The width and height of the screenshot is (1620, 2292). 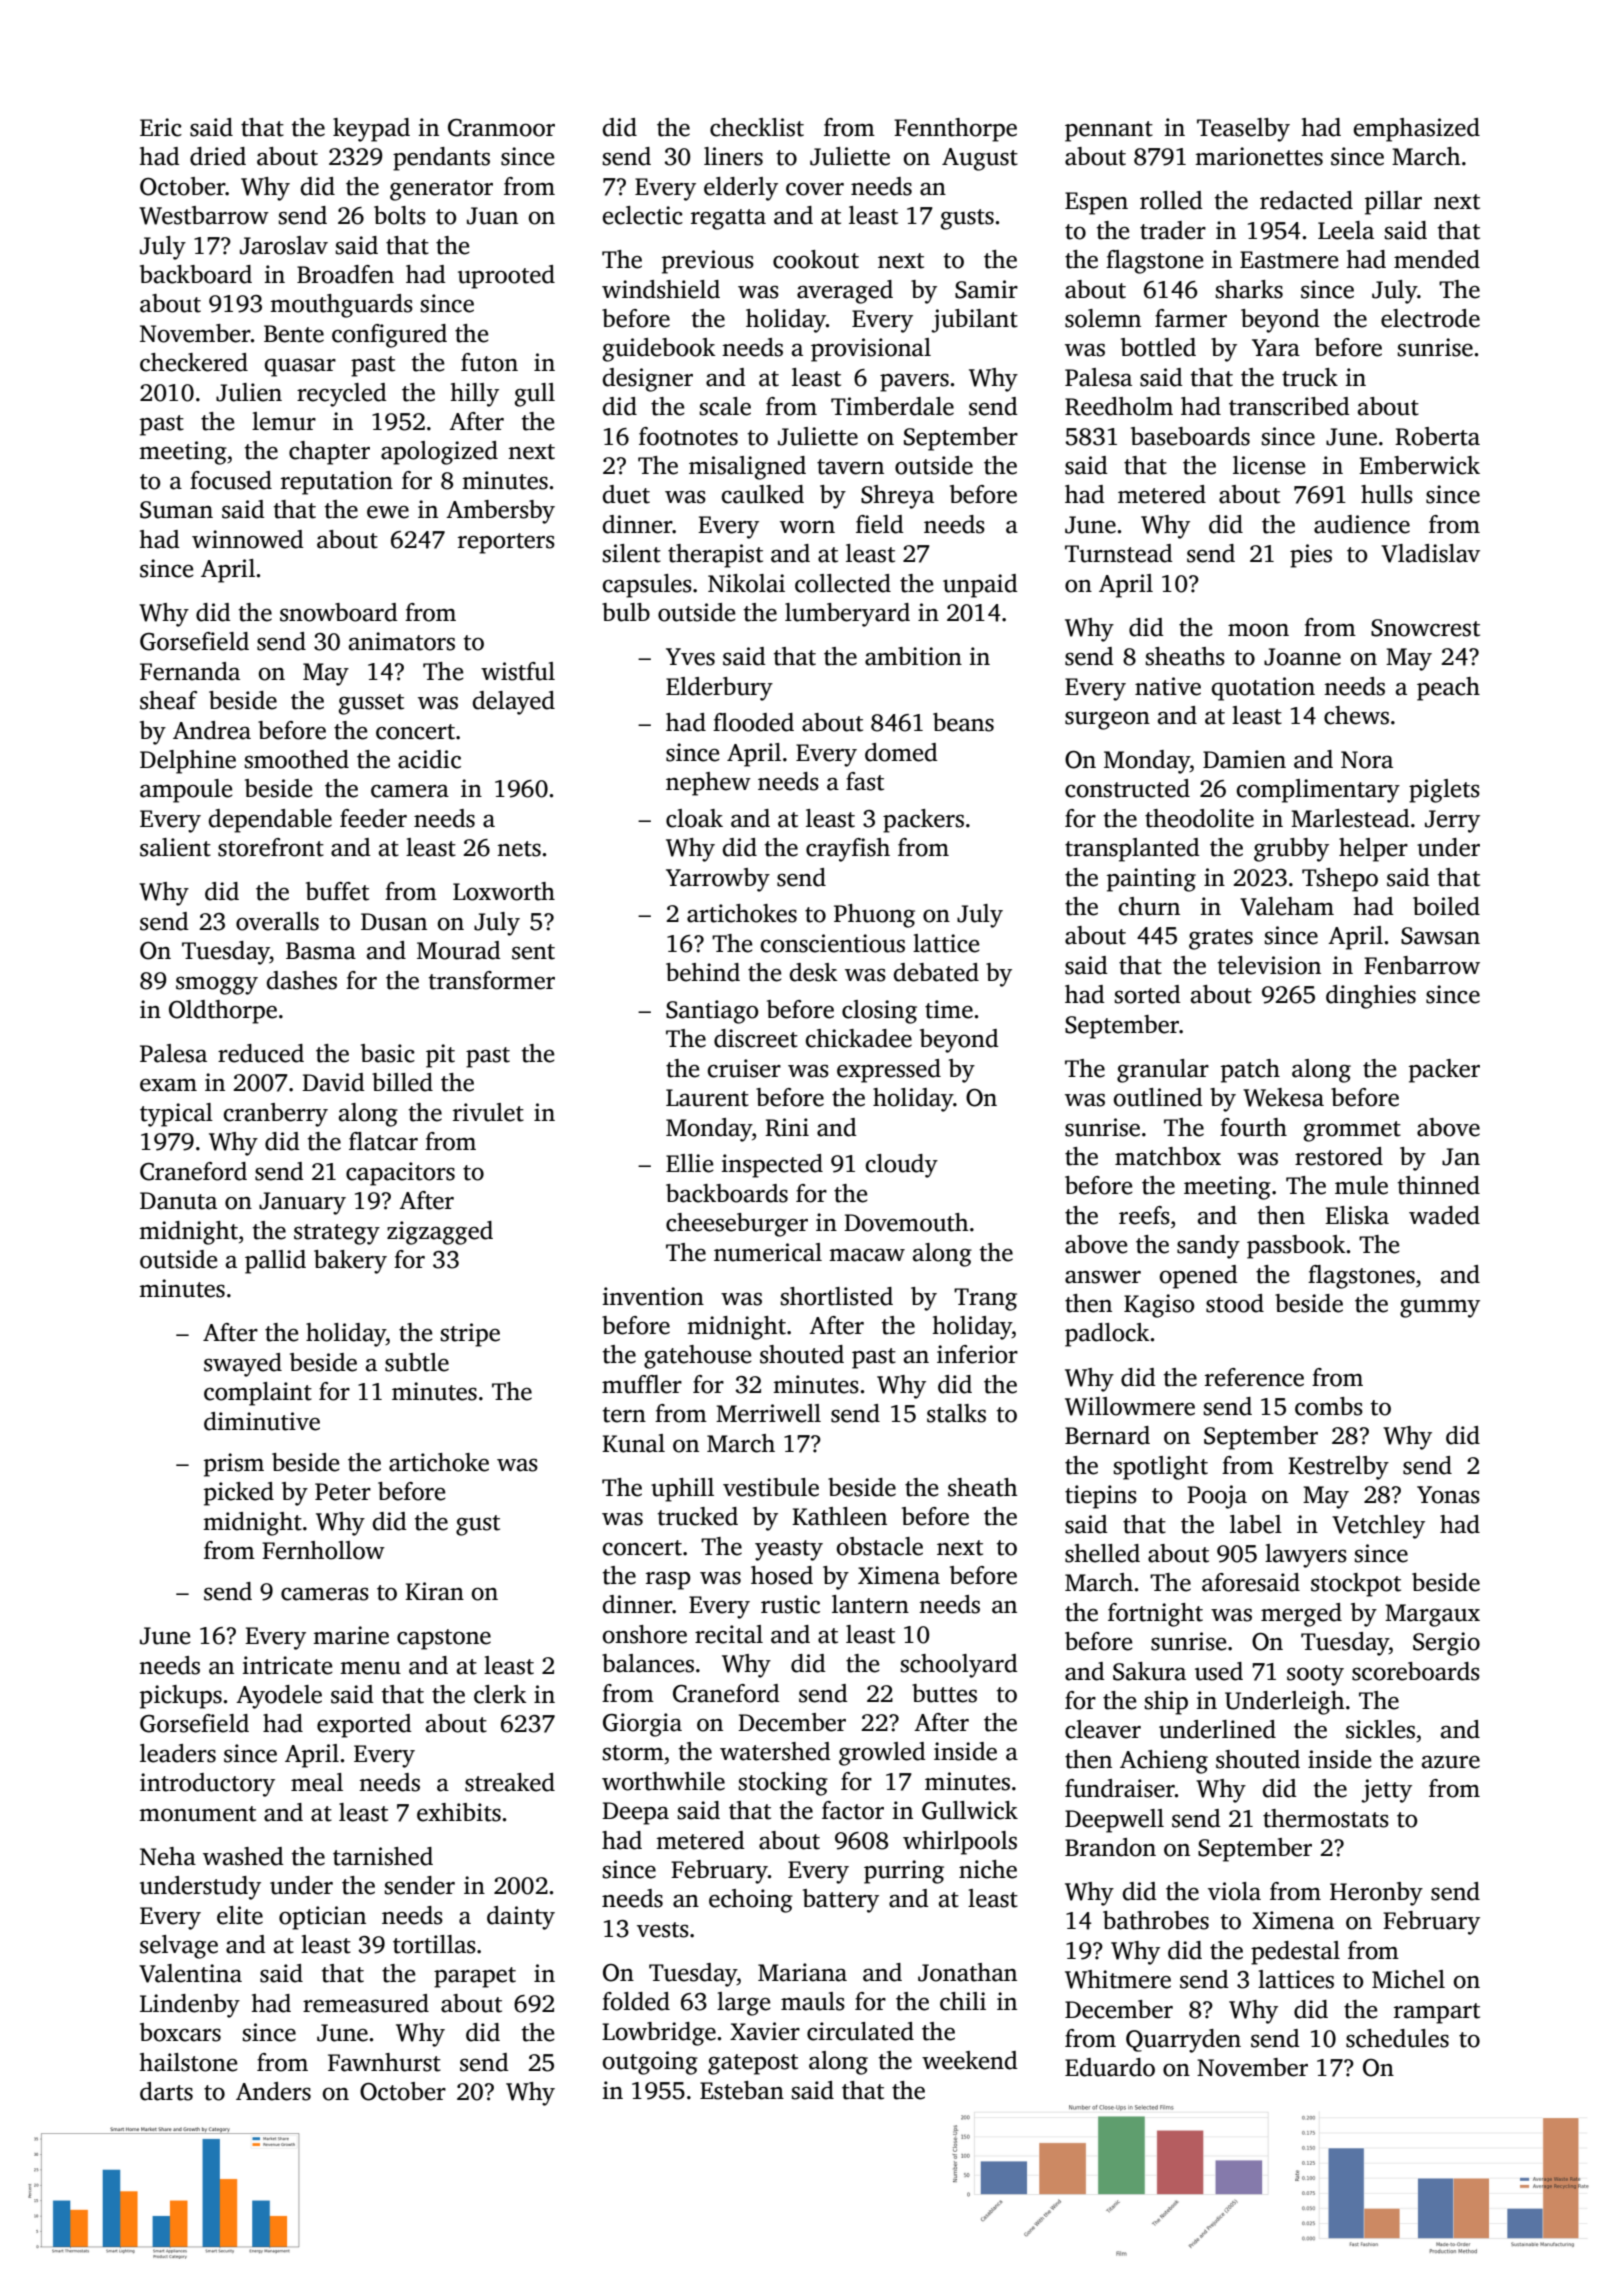 What do you see at coordinates (218, 156) in the screenshot?
I see `dried` at bounding box center [218, 156].
